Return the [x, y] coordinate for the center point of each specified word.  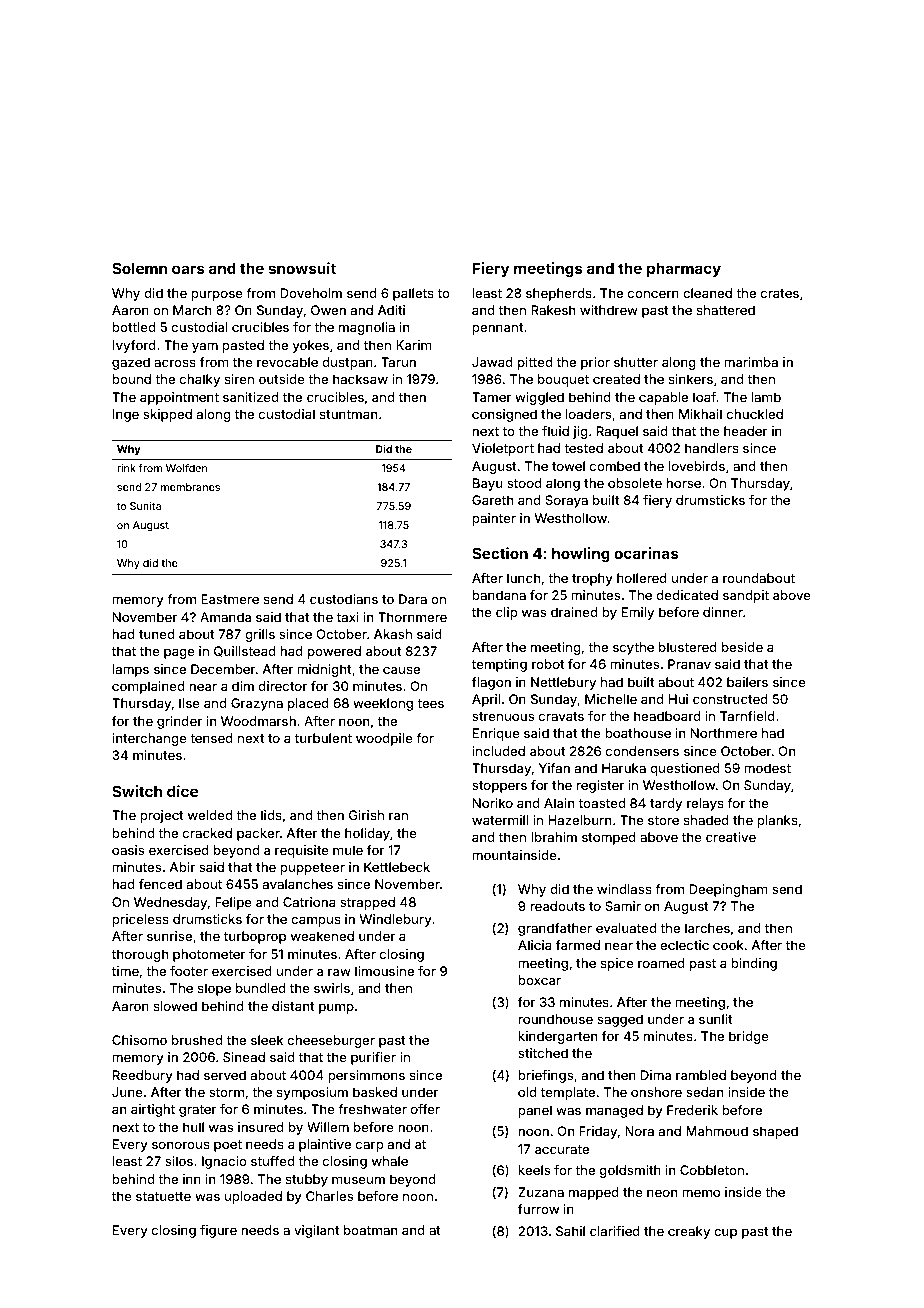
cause [401, 670]
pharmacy [684, 270]
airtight [153, 1110]
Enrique [496, 734]
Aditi [391, 310]
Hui [678, 699]
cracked [207, 833]
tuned [156, 634]
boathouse [638, 733]
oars [188, 269]
